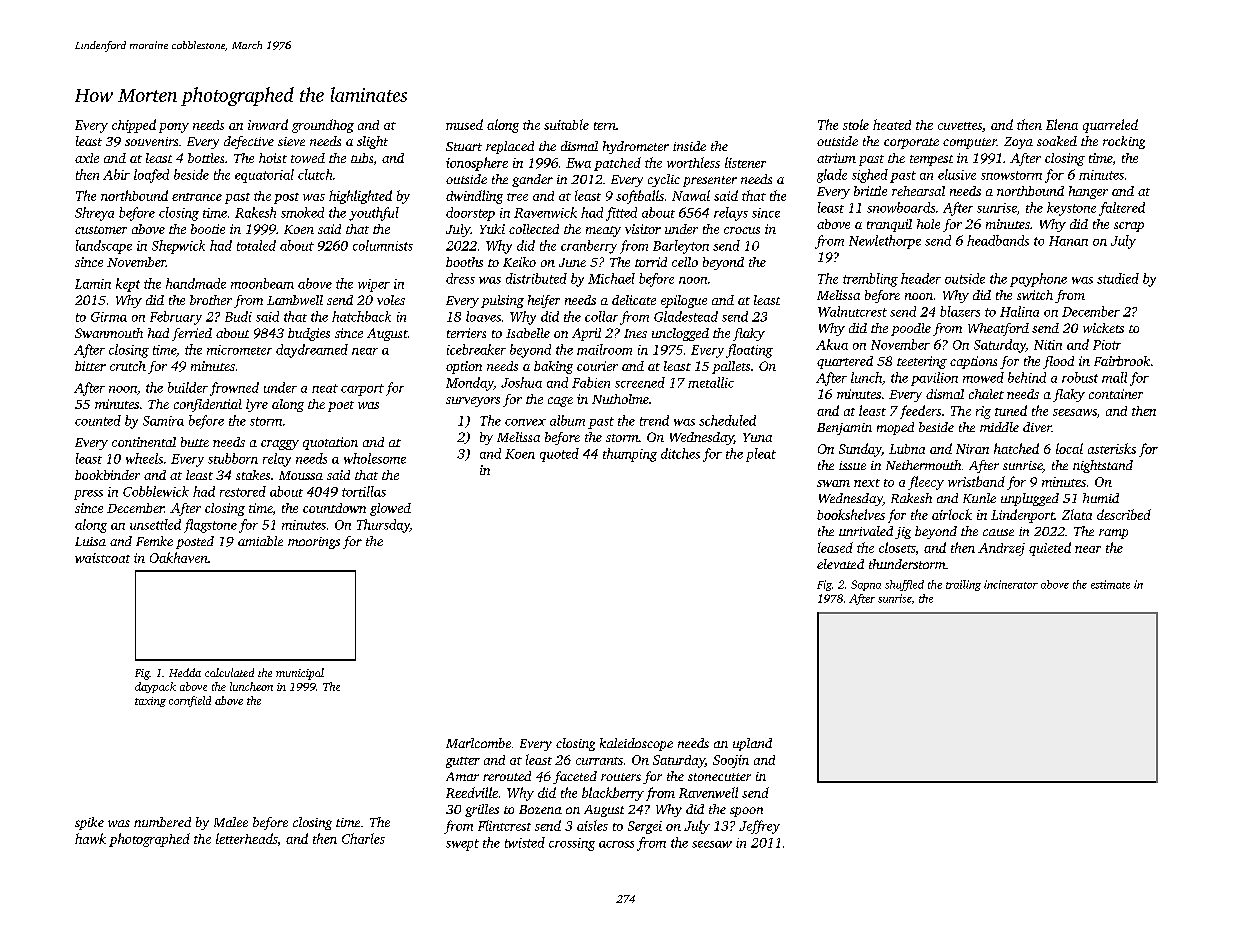 Image resolution: width=1233 pixels, height=952 pixels. What do you see at coordinates (605, 126) in the screenshot?
I see `tern` at bounding box center [605, 126].
